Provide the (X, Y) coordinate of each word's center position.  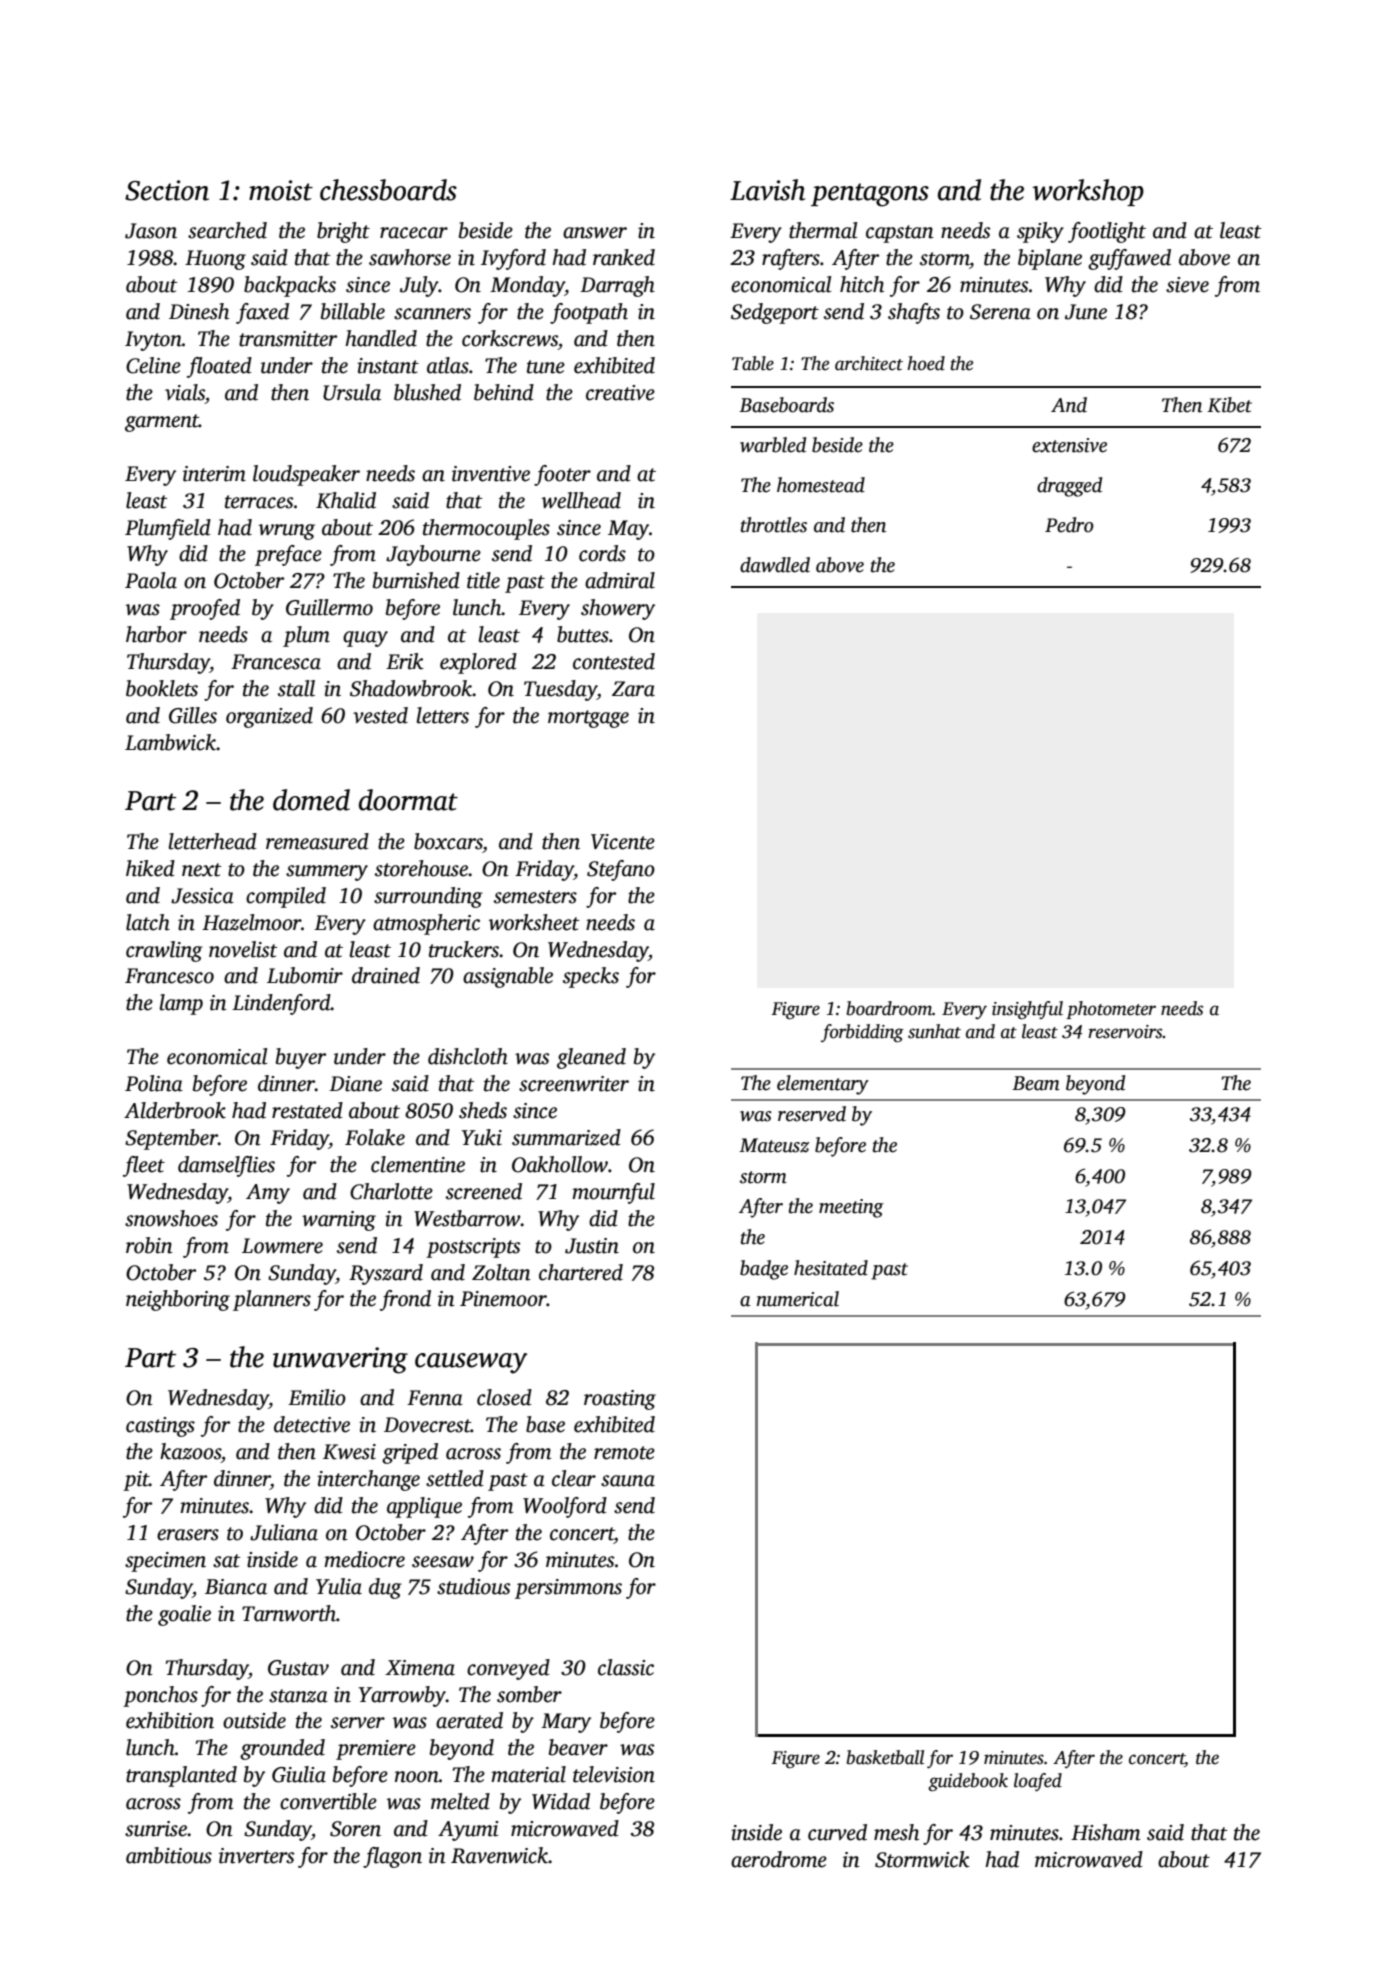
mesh (896, 1832)
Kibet (1229, 405)
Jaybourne (433, 555)
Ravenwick (500, 1855)
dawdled (775, 565)
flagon (392, 1857)
